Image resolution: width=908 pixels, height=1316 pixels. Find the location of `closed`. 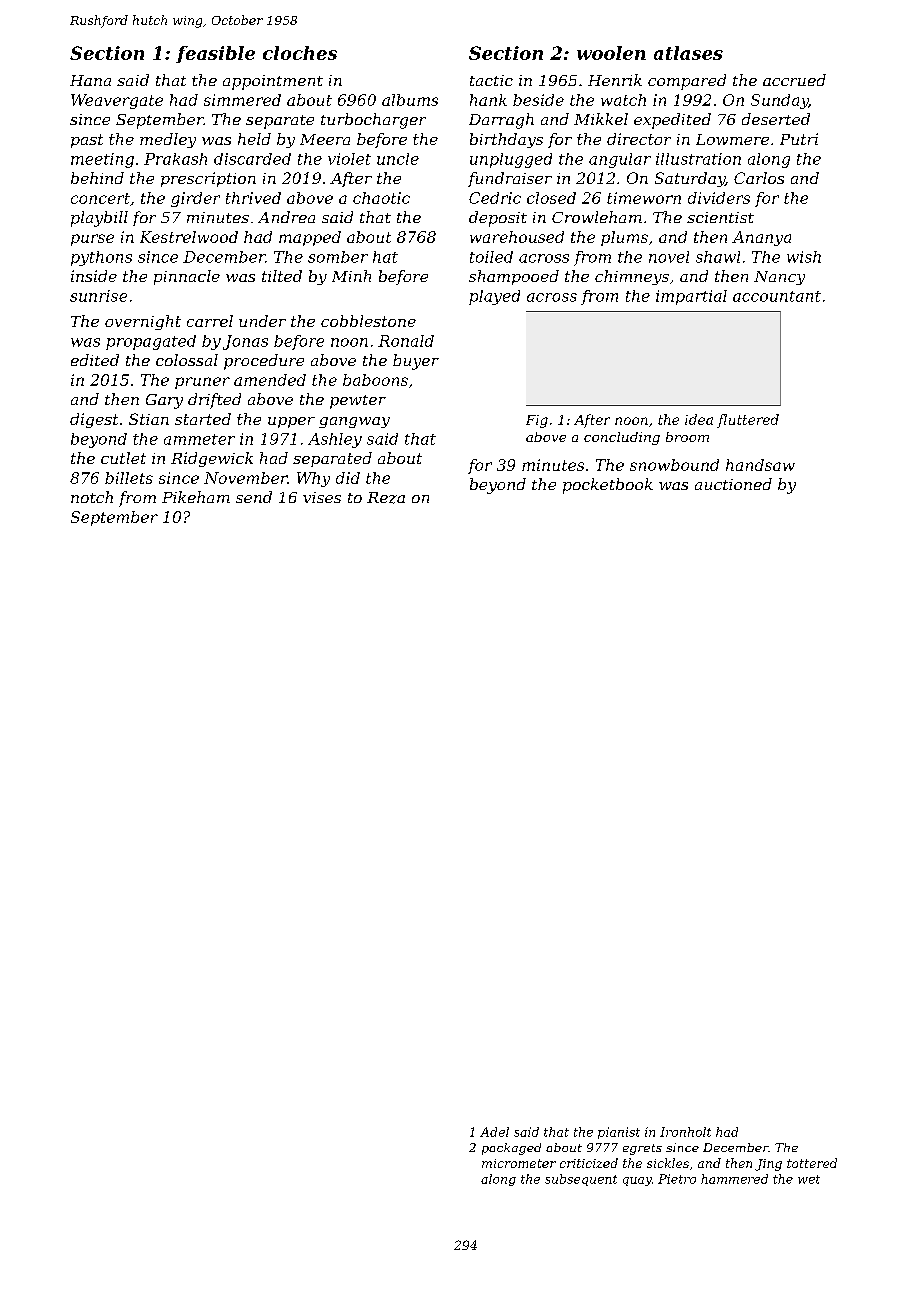

closed is located at coordinates (551, 198).
